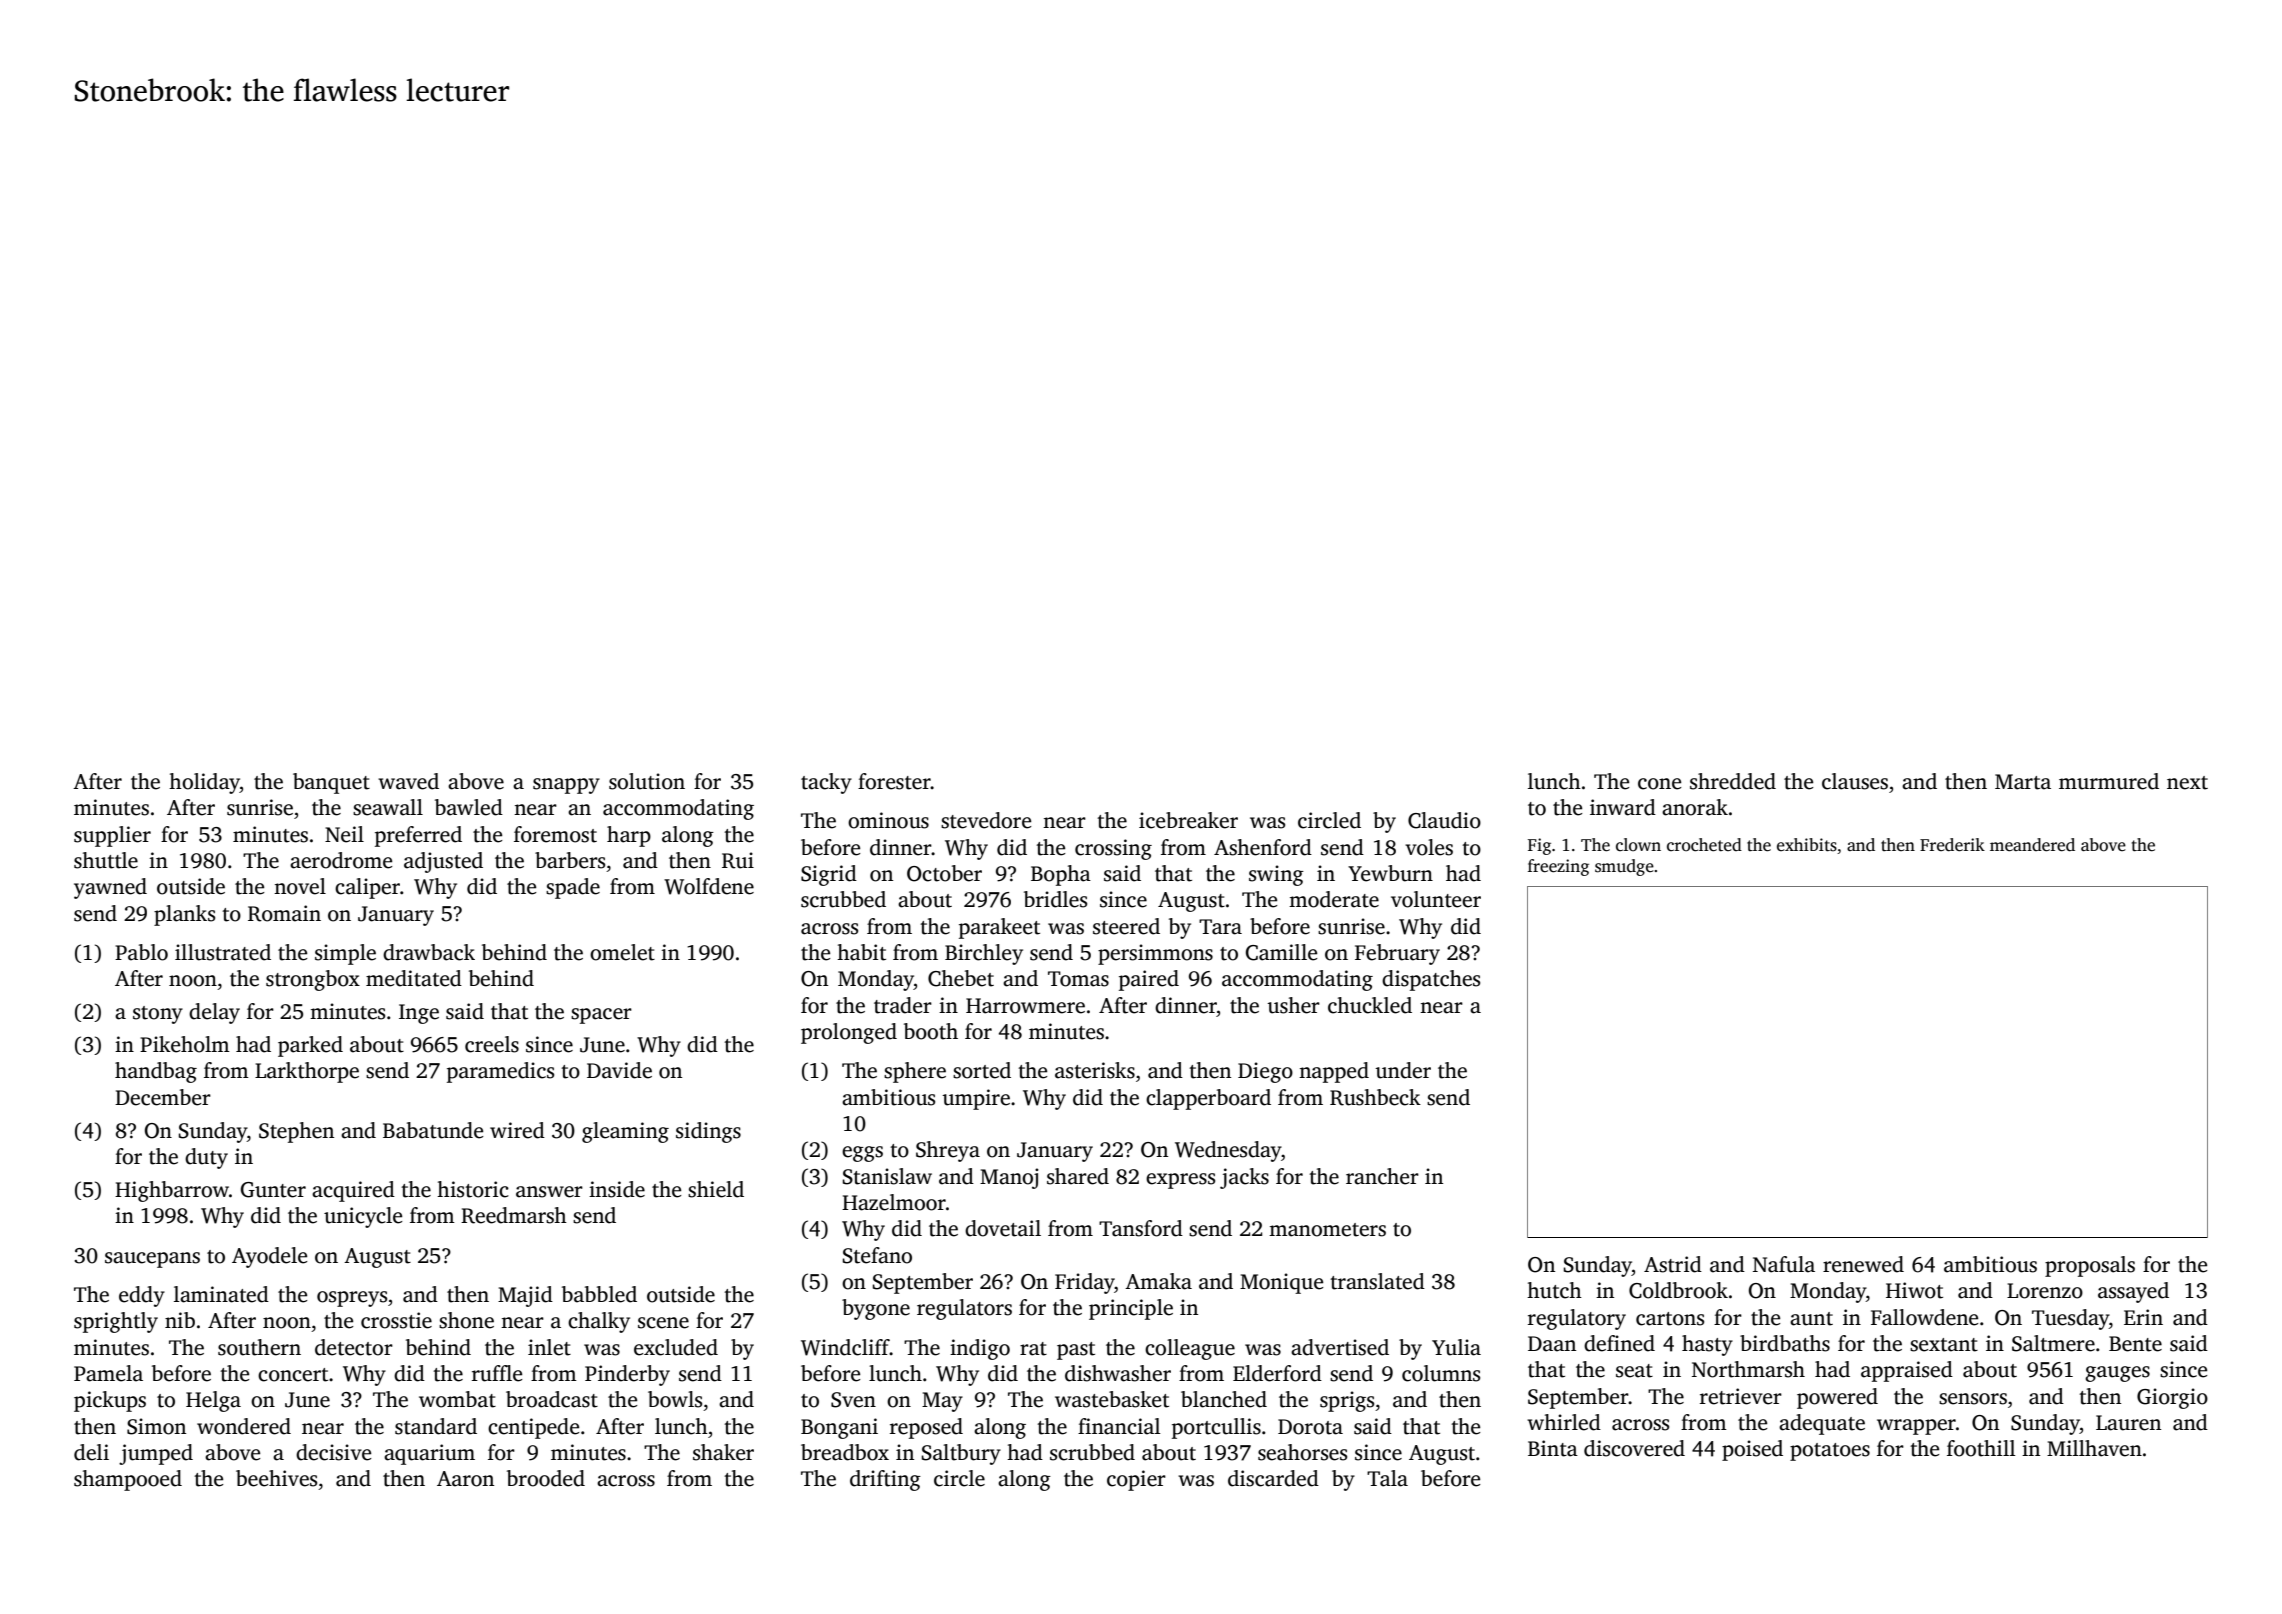  Describe the element at coordinates (1403, 1070) in the document. I see `under` at that location.
